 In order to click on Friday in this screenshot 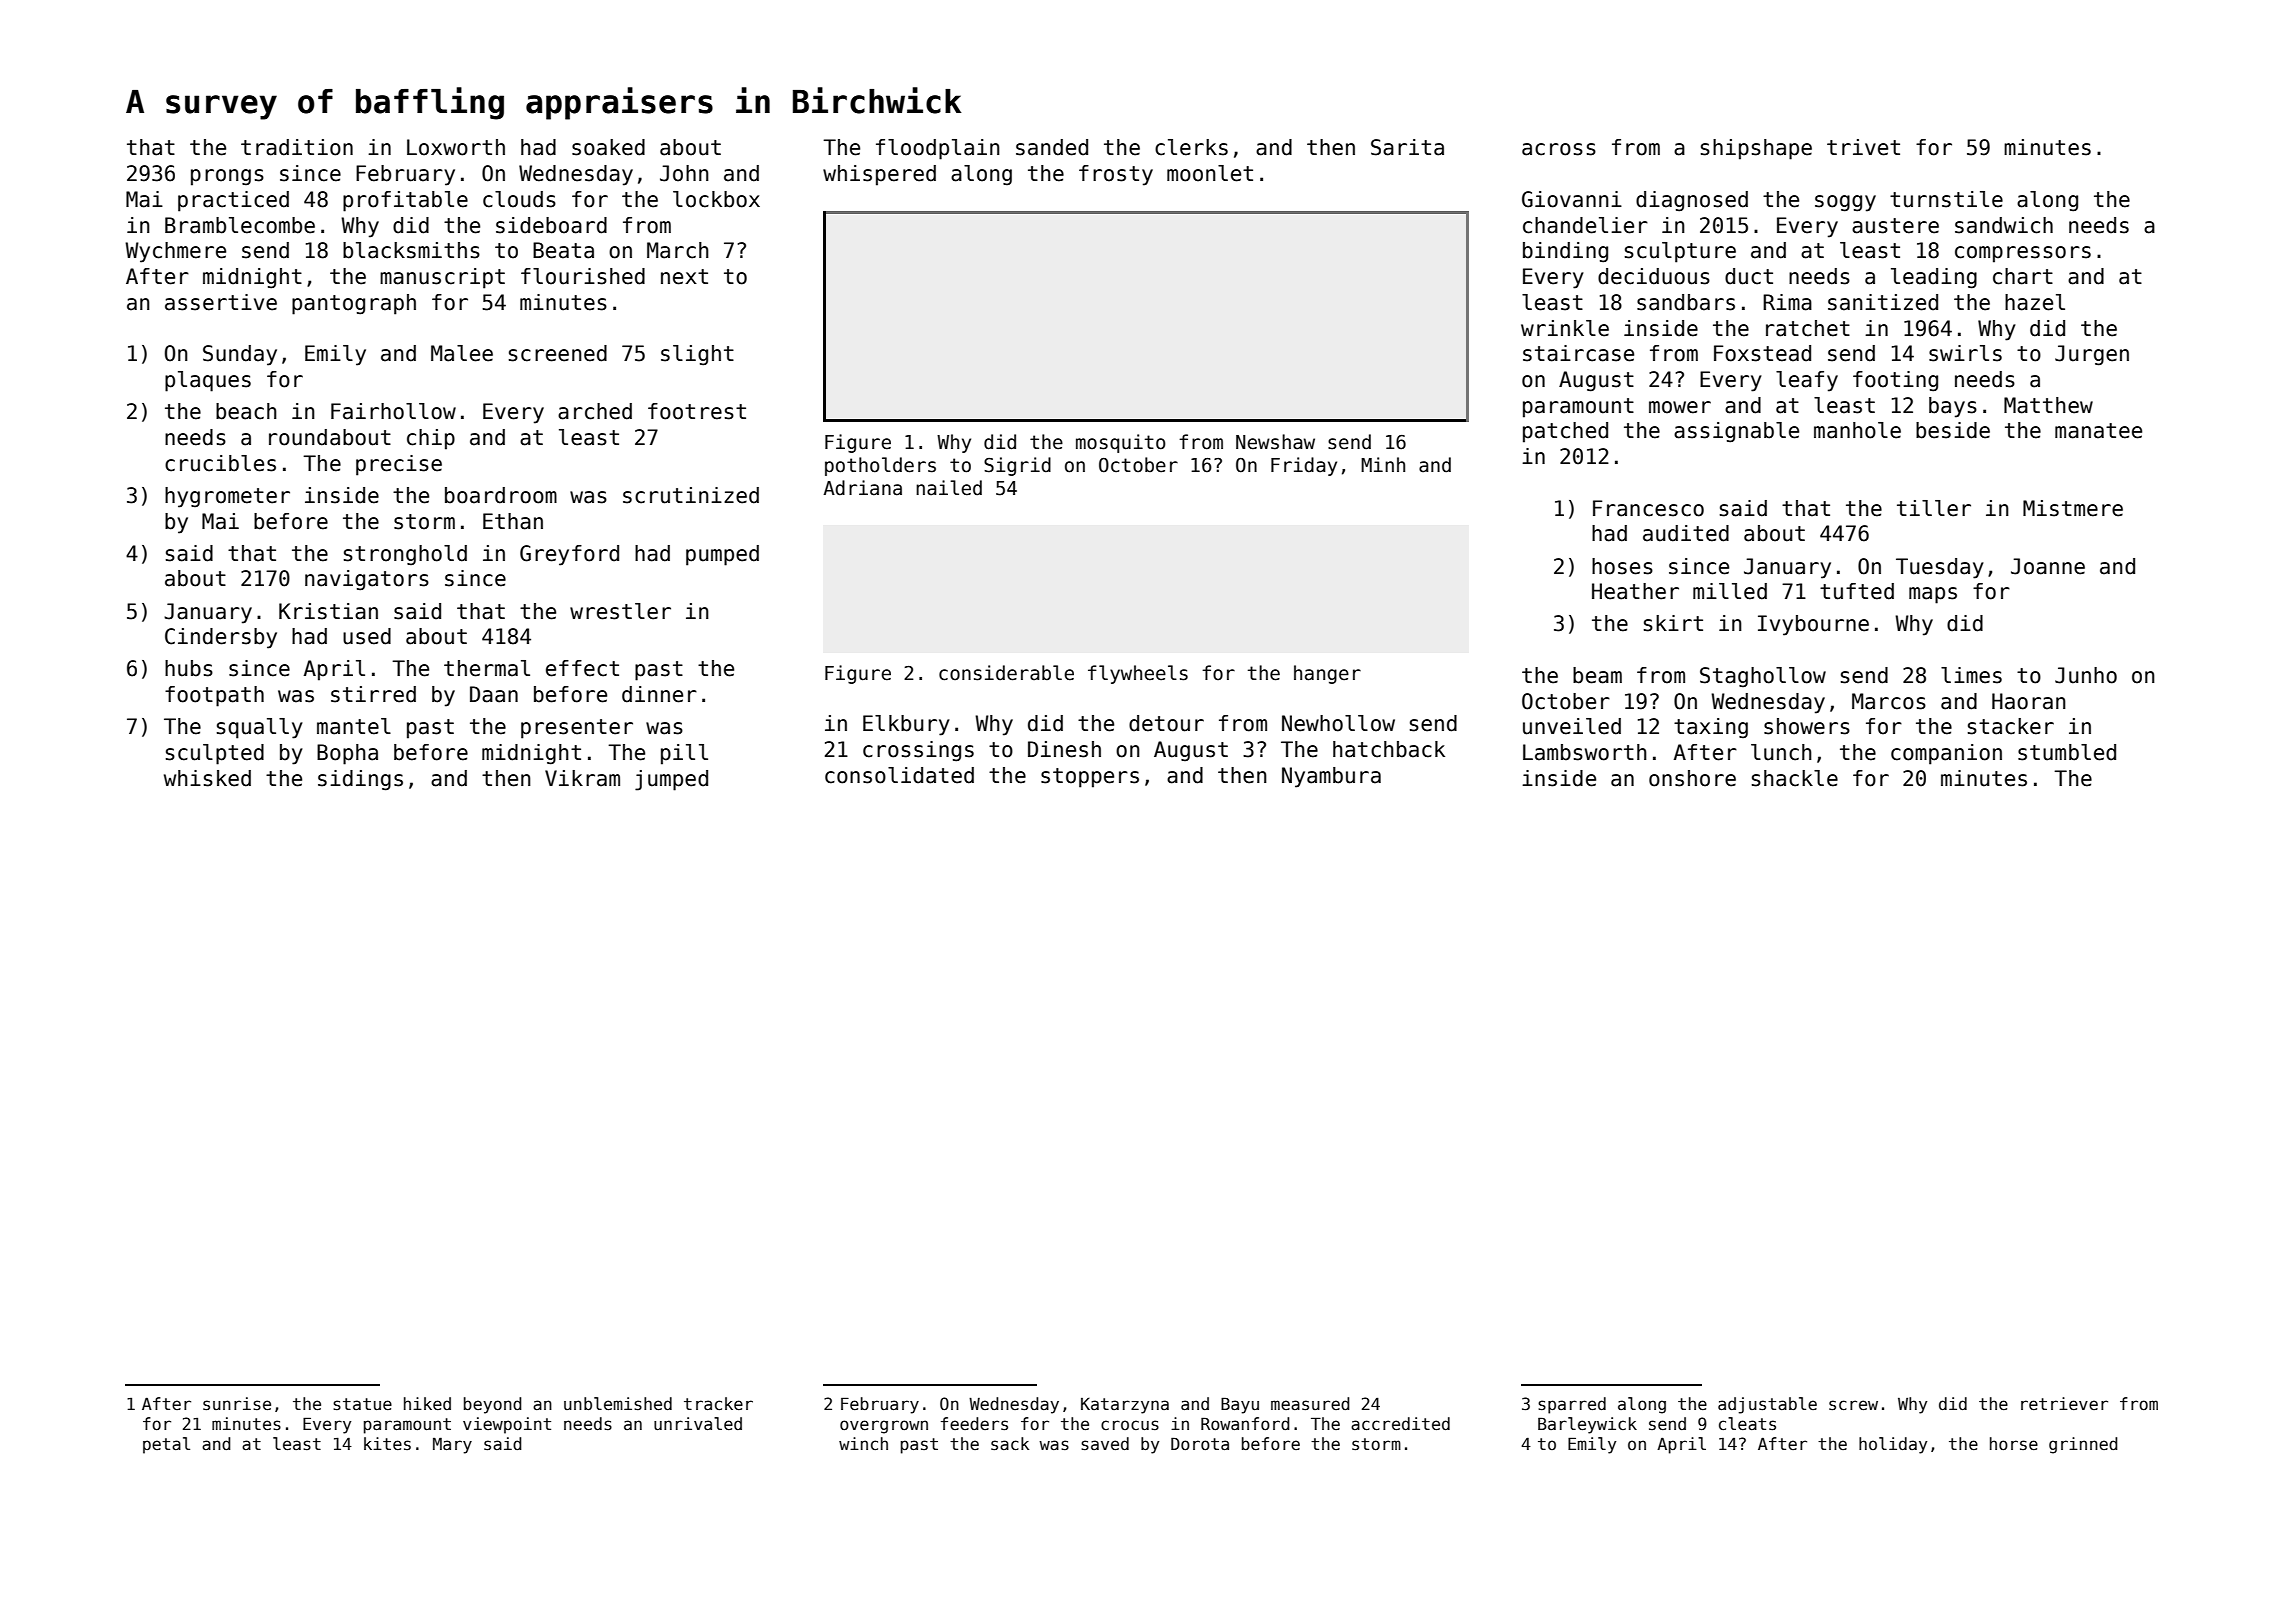, I will do `click(1304, 466)`.
